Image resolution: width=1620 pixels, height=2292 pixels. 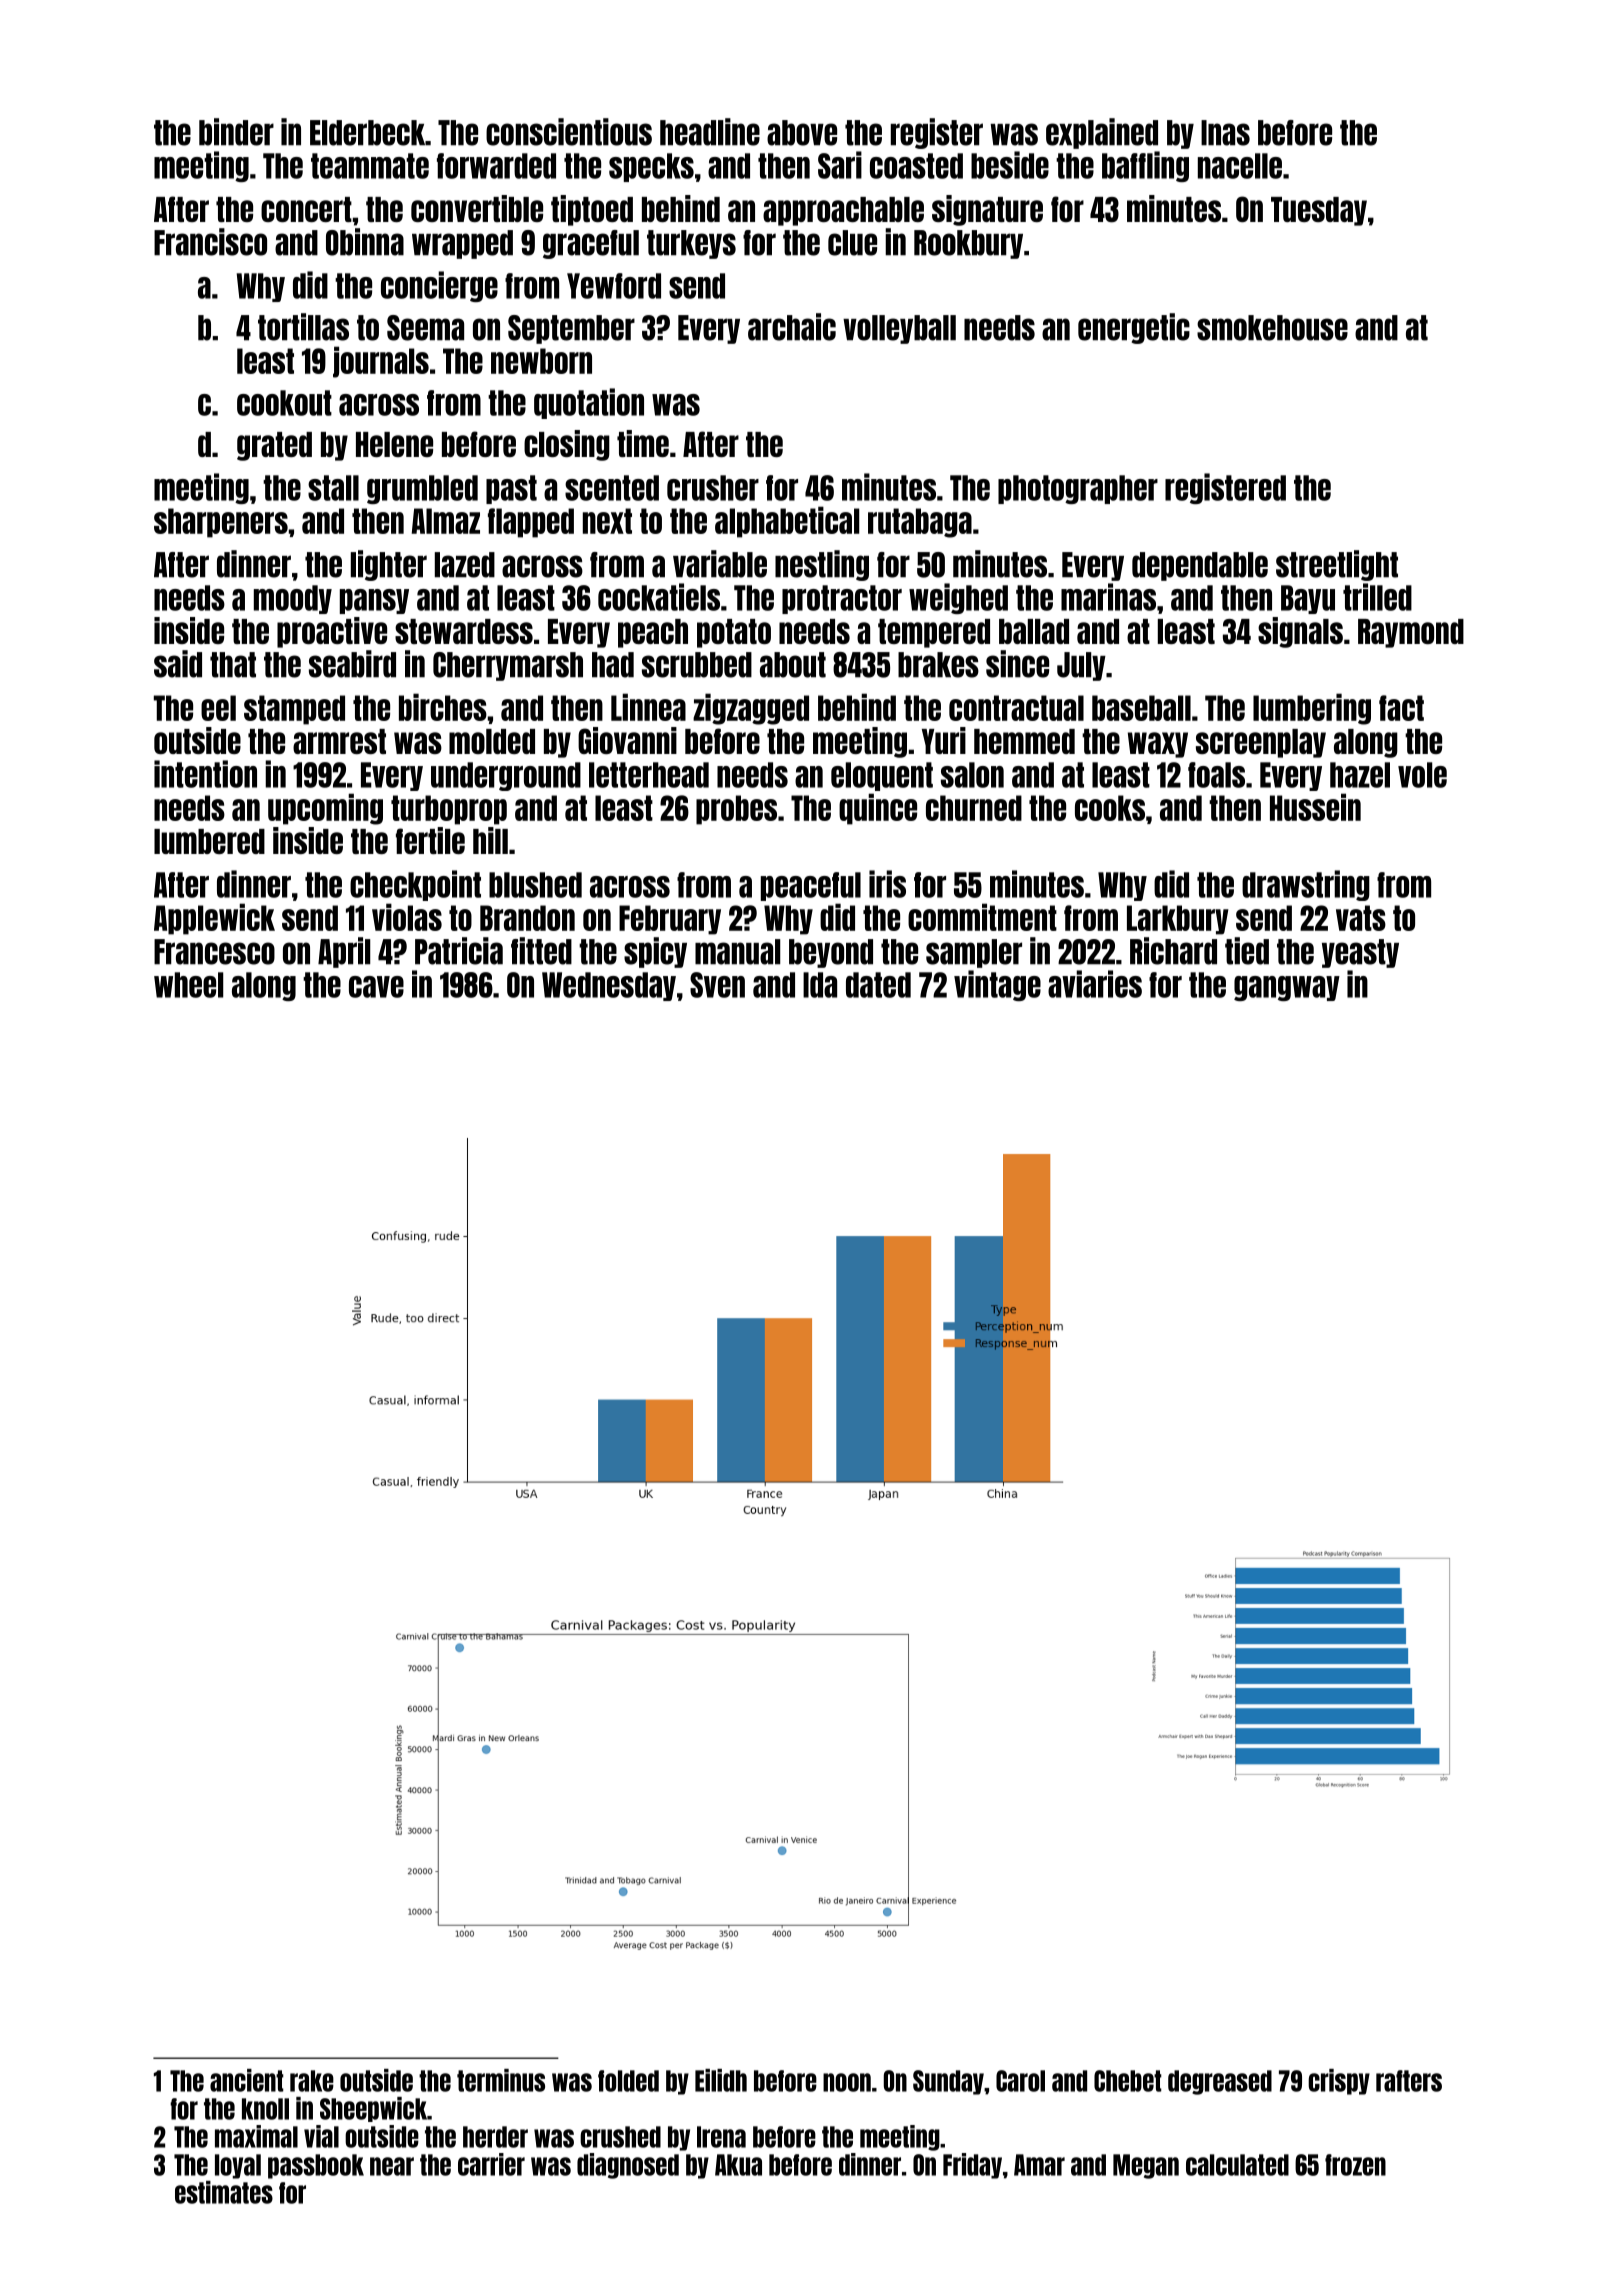 What do you see at coordinates (1272, 328) in the screenshot?
I see `smokehouse` at bounding box center [1272, 328].
